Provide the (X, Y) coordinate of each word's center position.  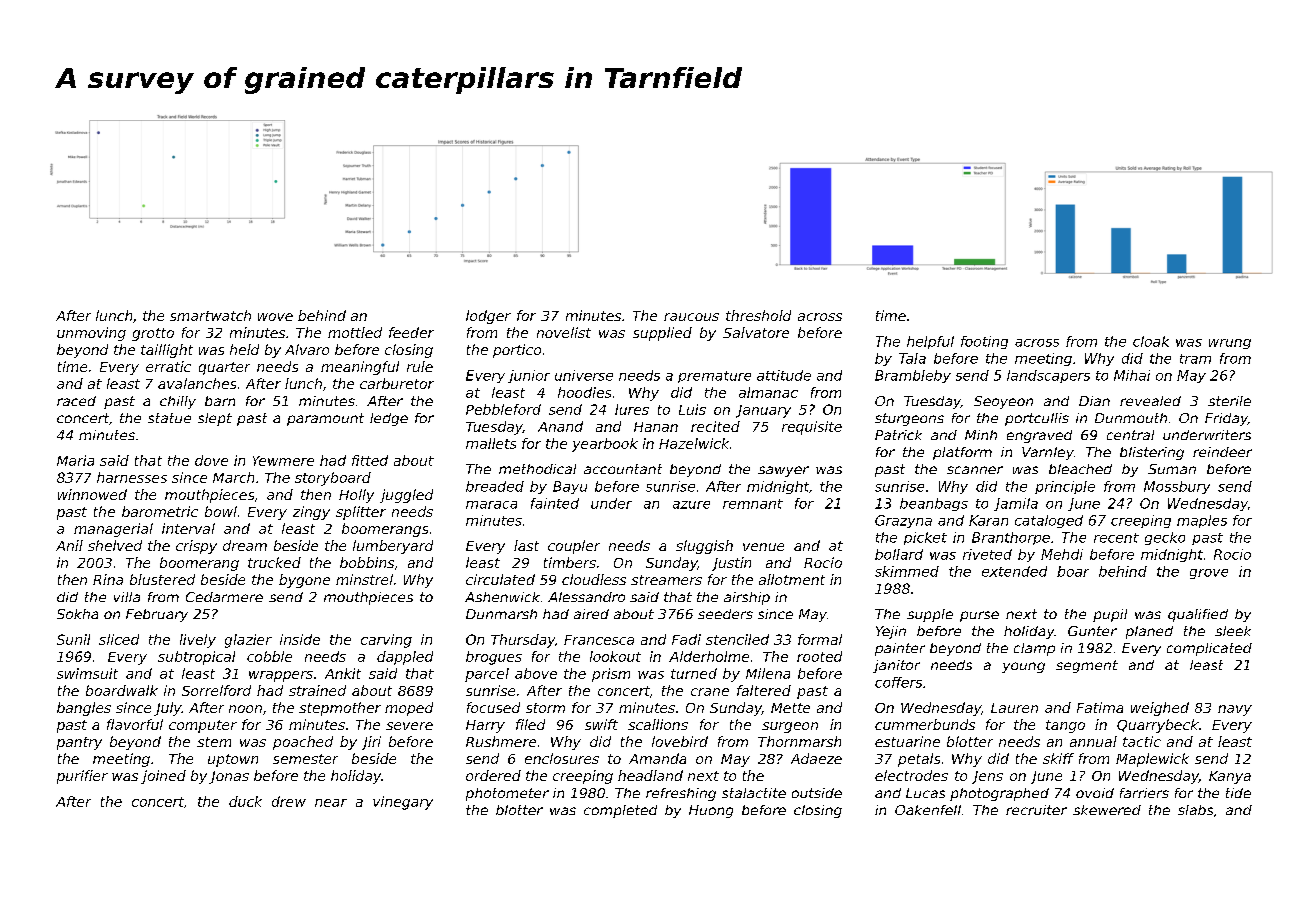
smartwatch (210, 315)
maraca (491, 505)
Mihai (1132, 375)
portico (517, 351)
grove (1209, 574)
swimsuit (87, 673)
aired (591, 614)
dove (211, 460)
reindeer (1222, 452)
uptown (233, 760)
